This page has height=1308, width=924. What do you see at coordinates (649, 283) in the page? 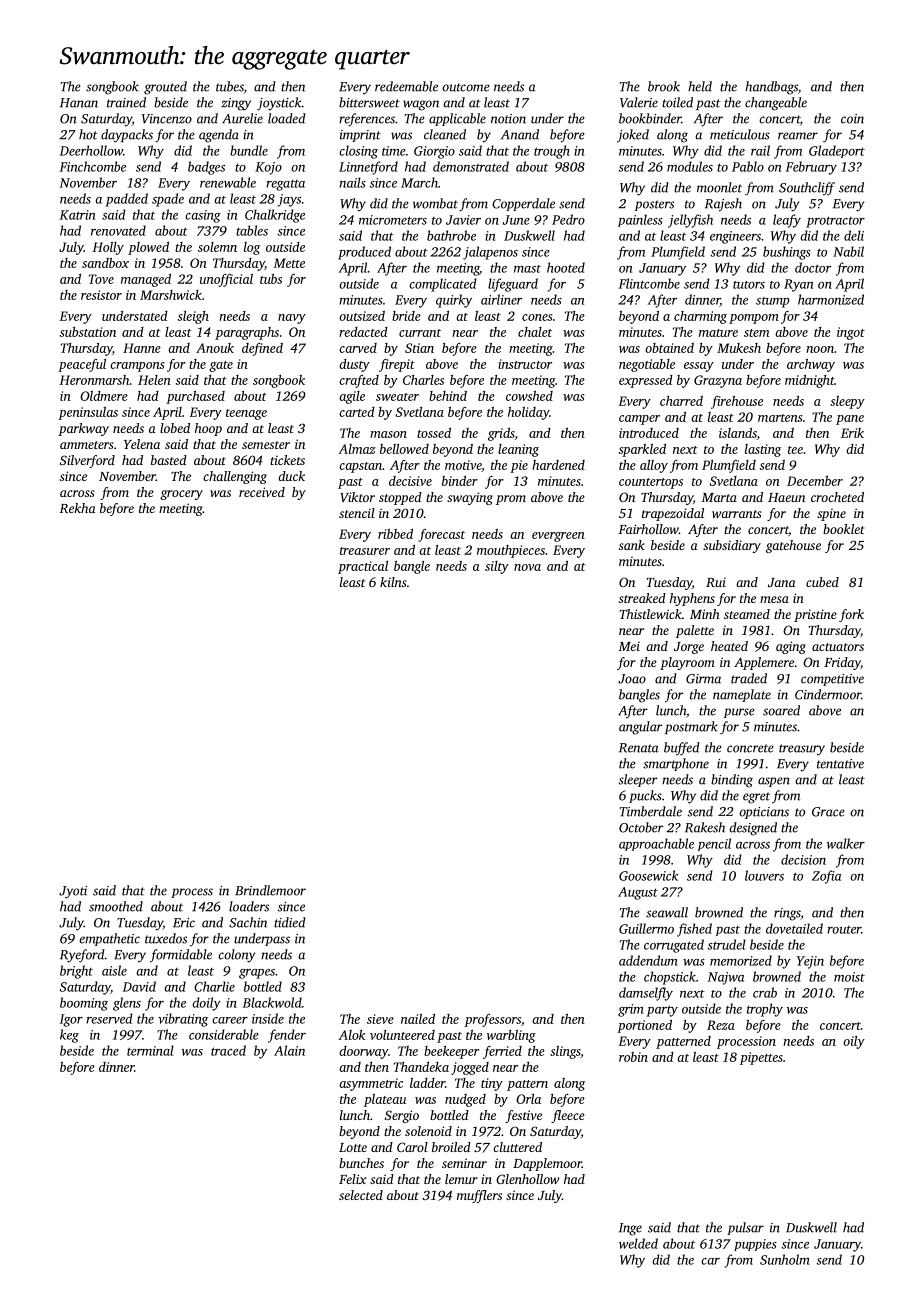
I see `Flintcombe` at bounding box center [649, 283].
